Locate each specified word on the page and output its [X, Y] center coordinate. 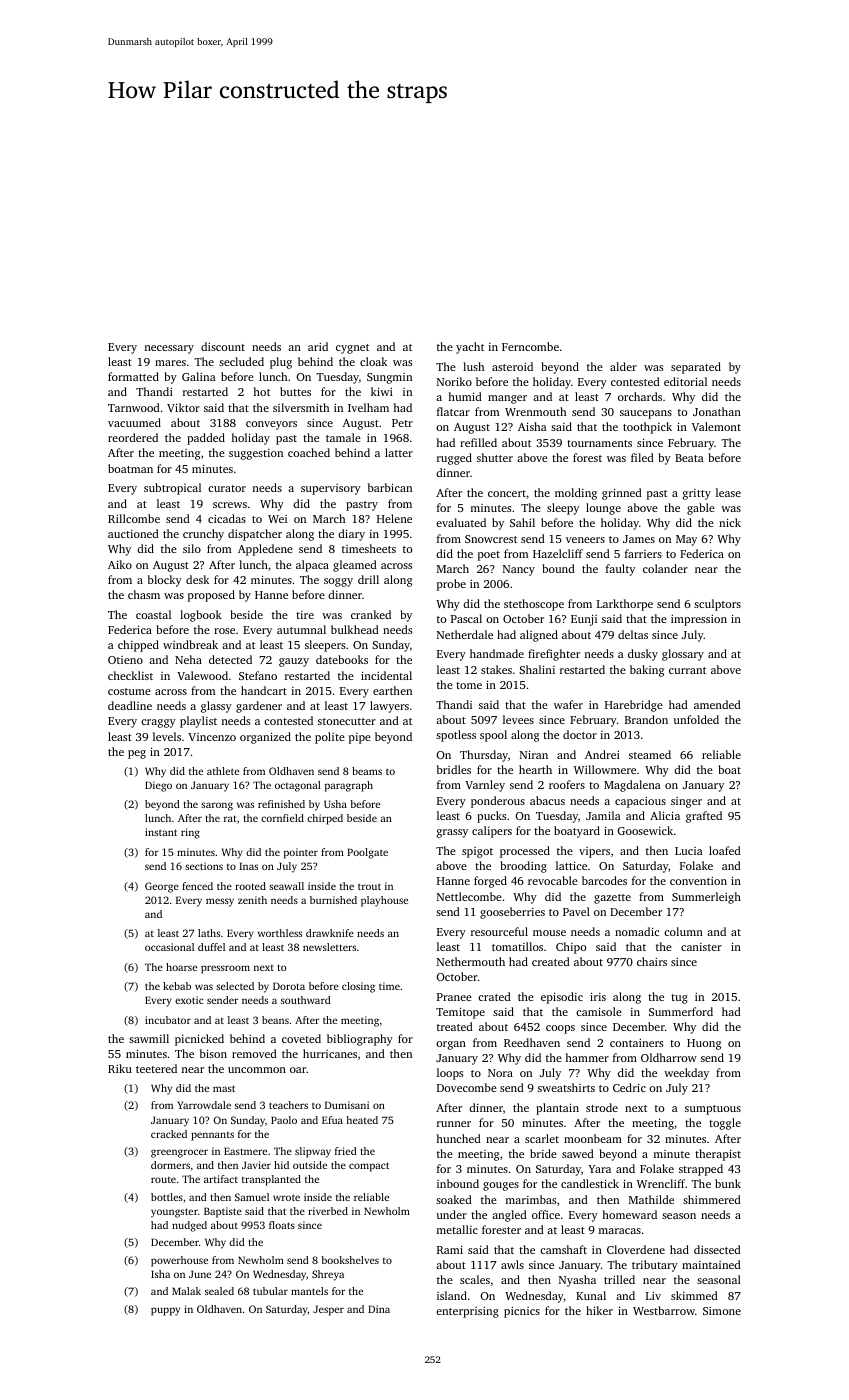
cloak [373, 361]
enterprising [467, 1312]
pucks [491, 817]
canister [701, 947]
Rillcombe [134, 518]
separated [696, 368]
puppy [165, 1311]
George [162, 887]
